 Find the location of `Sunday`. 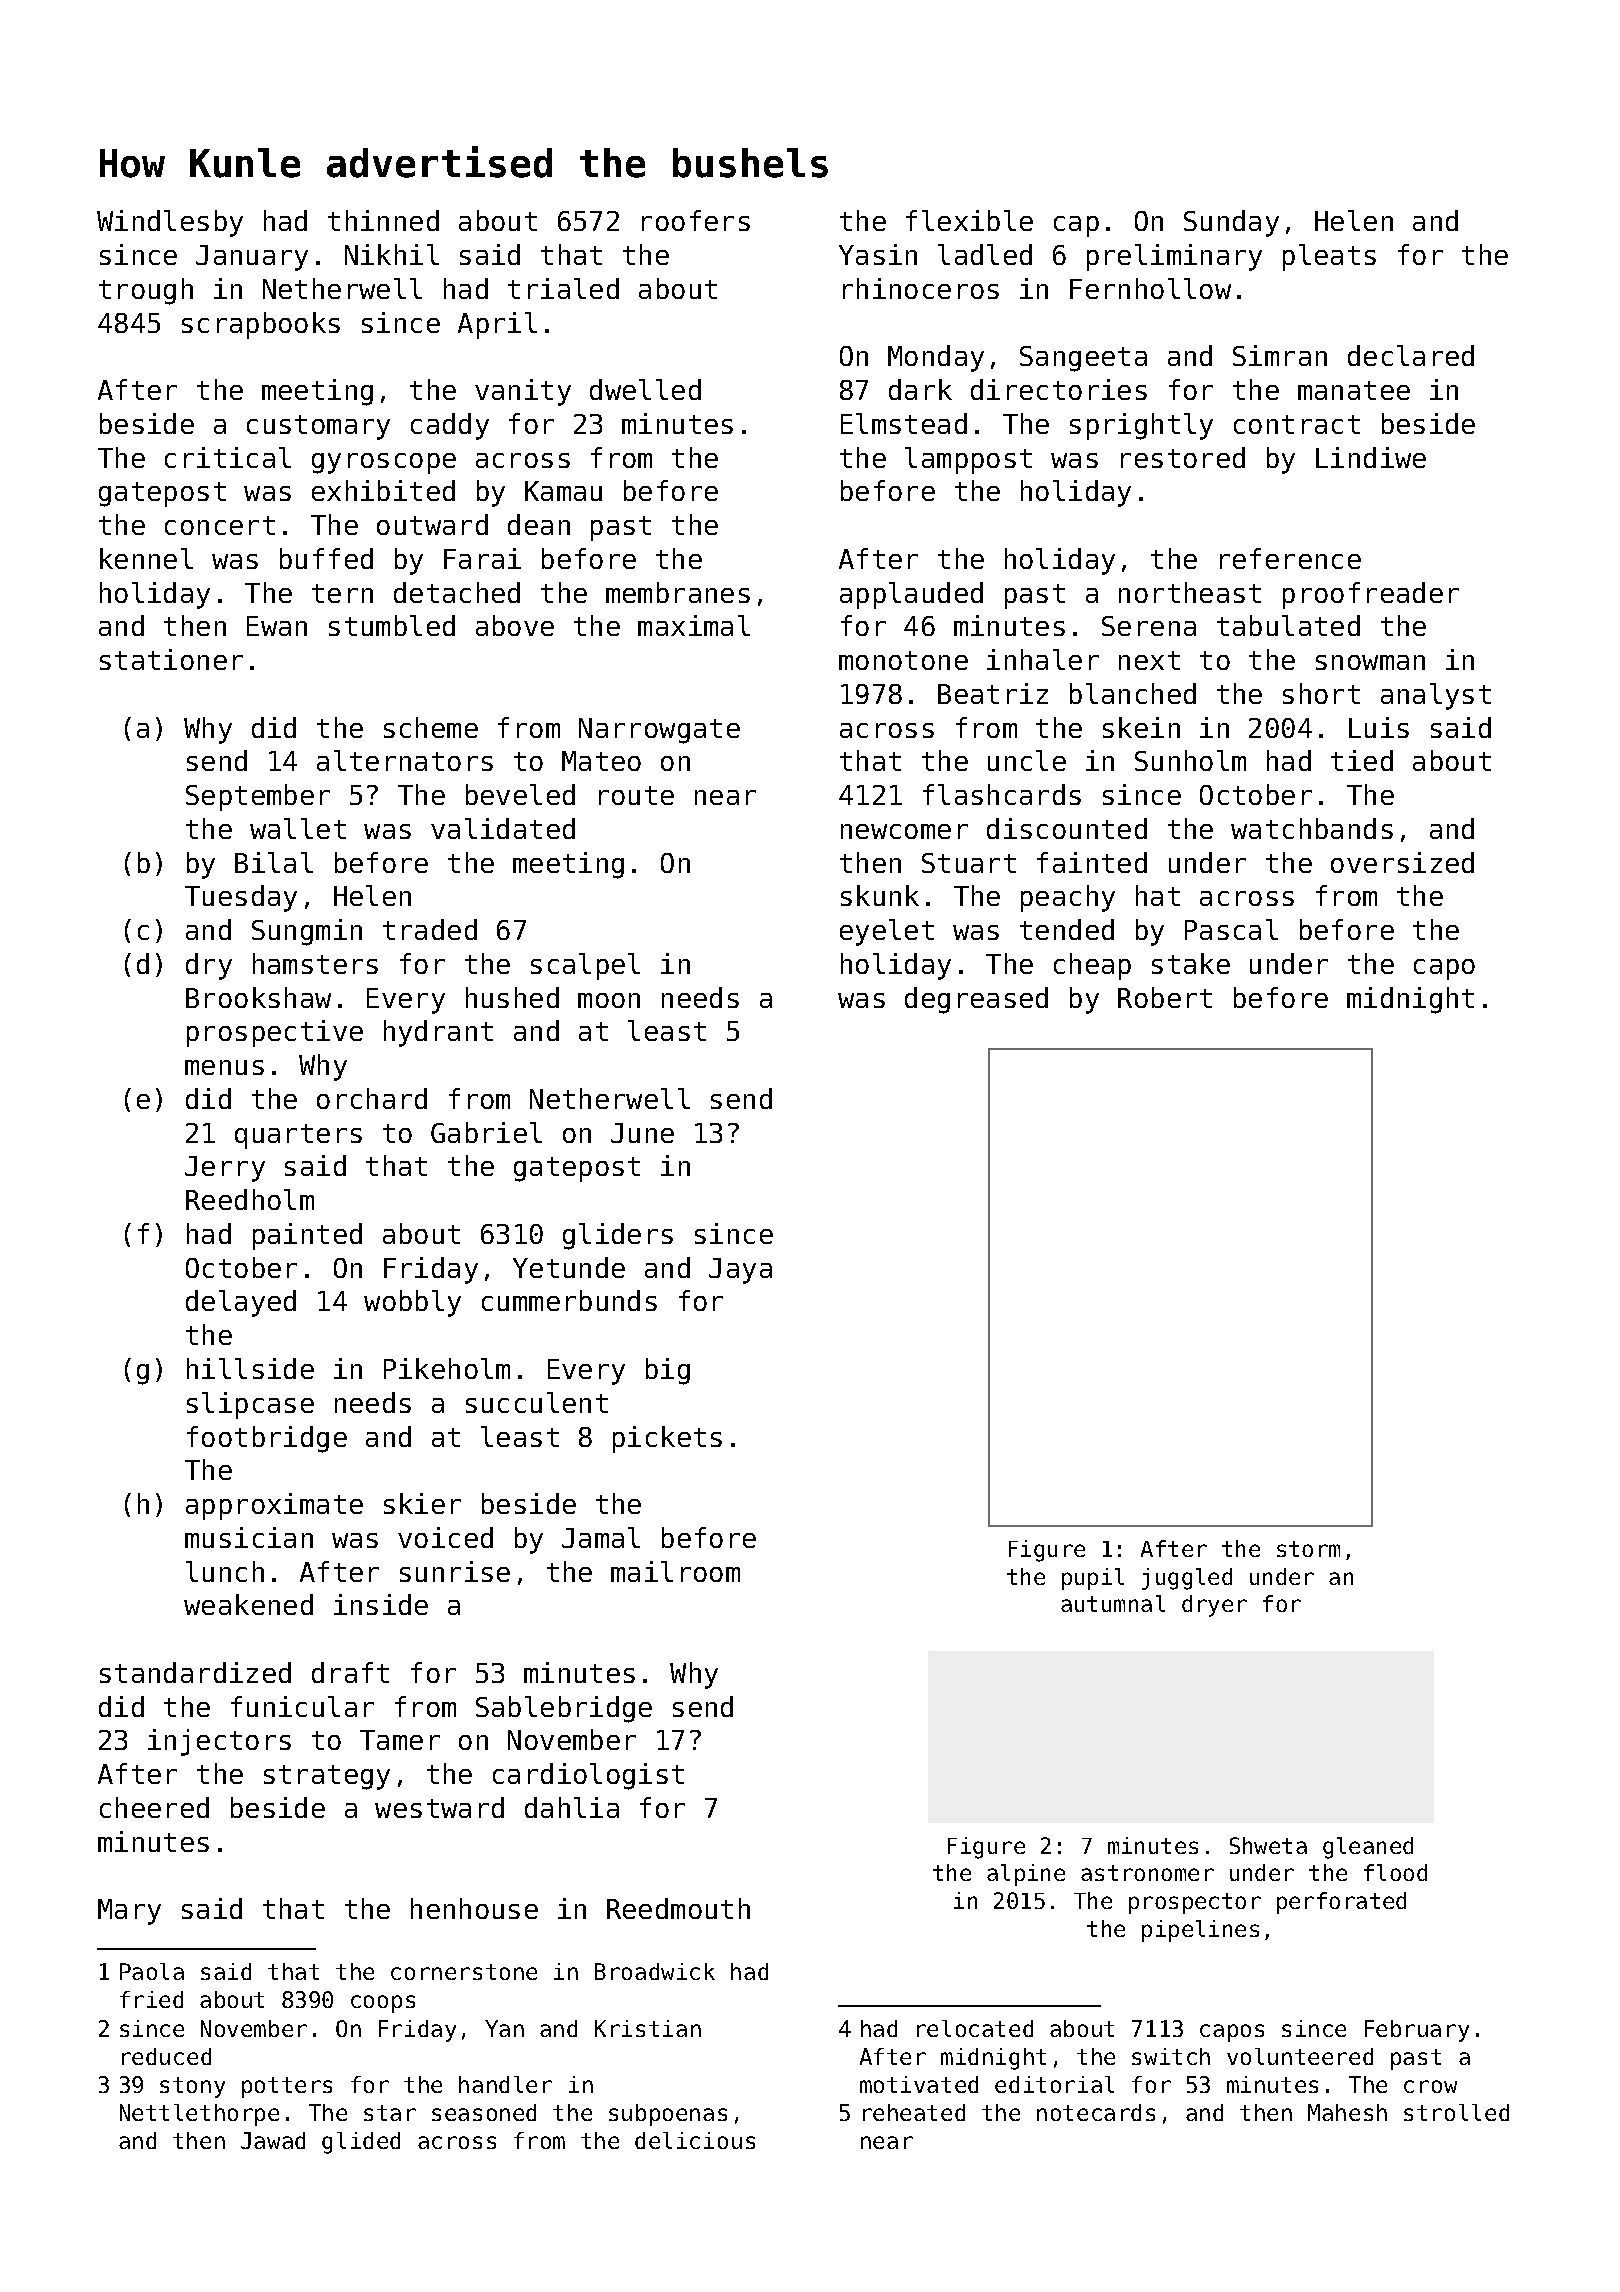

Sunday is located at coordinates (1231, 223).
